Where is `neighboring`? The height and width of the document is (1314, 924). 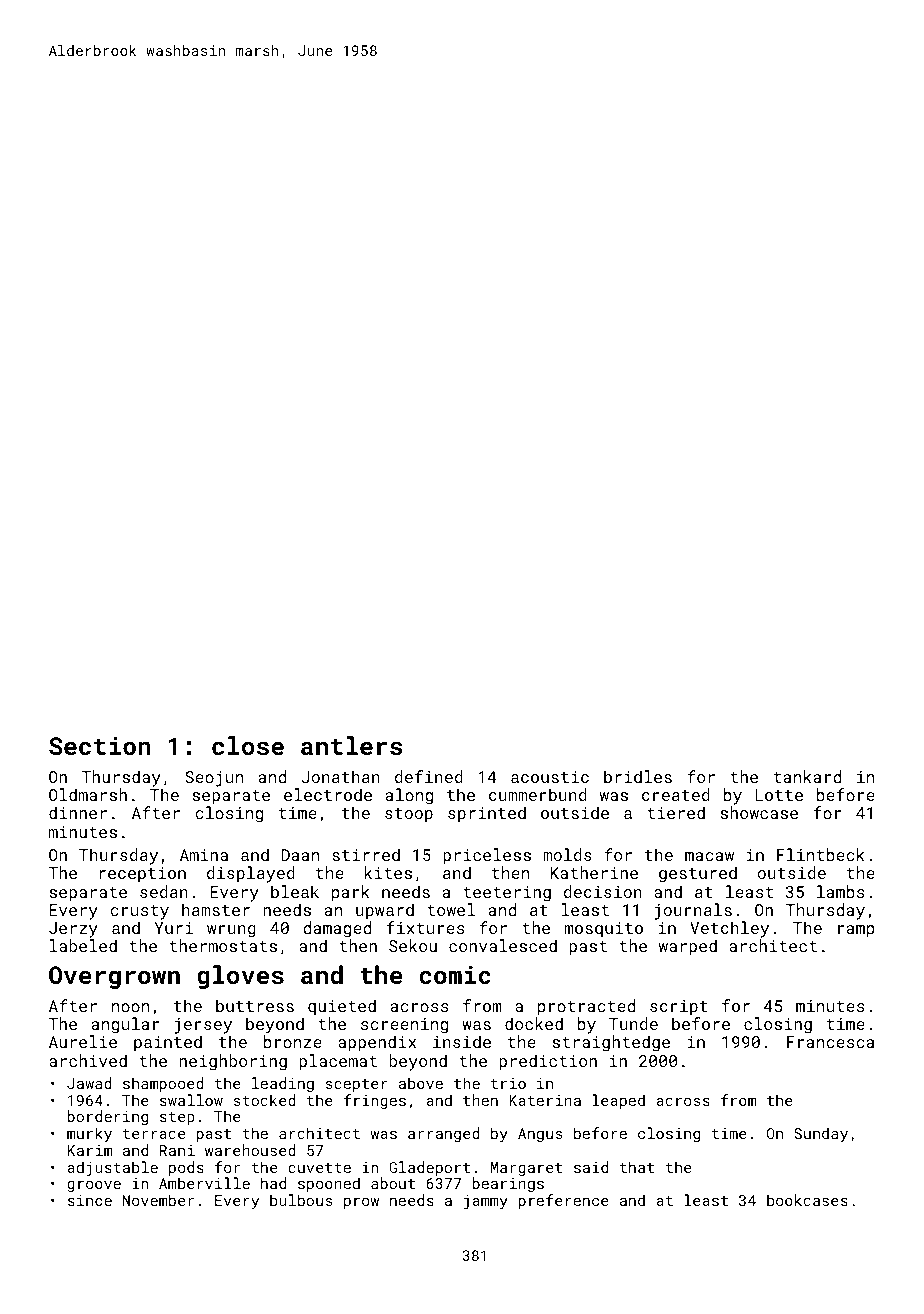
neighboring is located at coordinates (233, 1062).
